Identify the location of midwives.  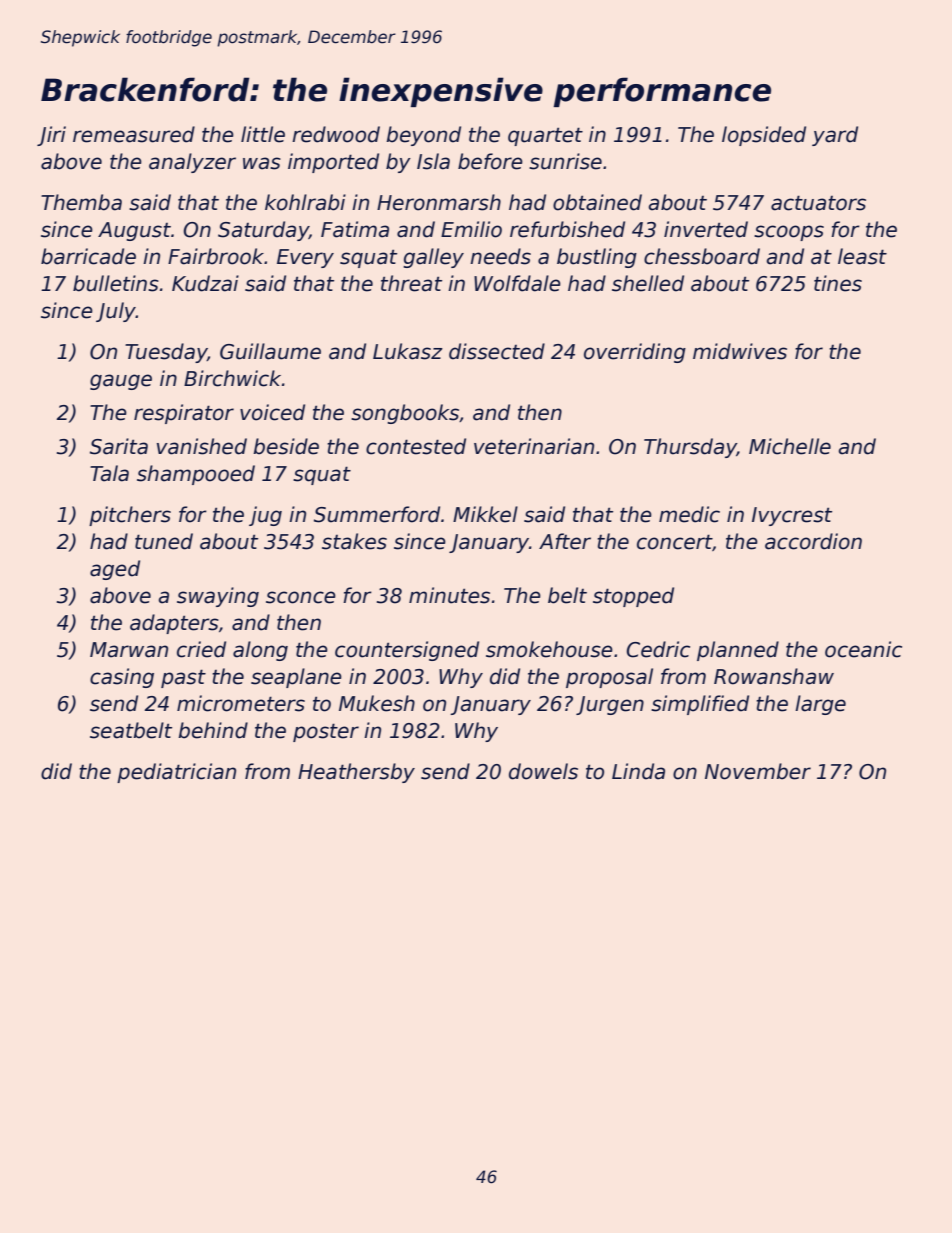
(740, 351).
